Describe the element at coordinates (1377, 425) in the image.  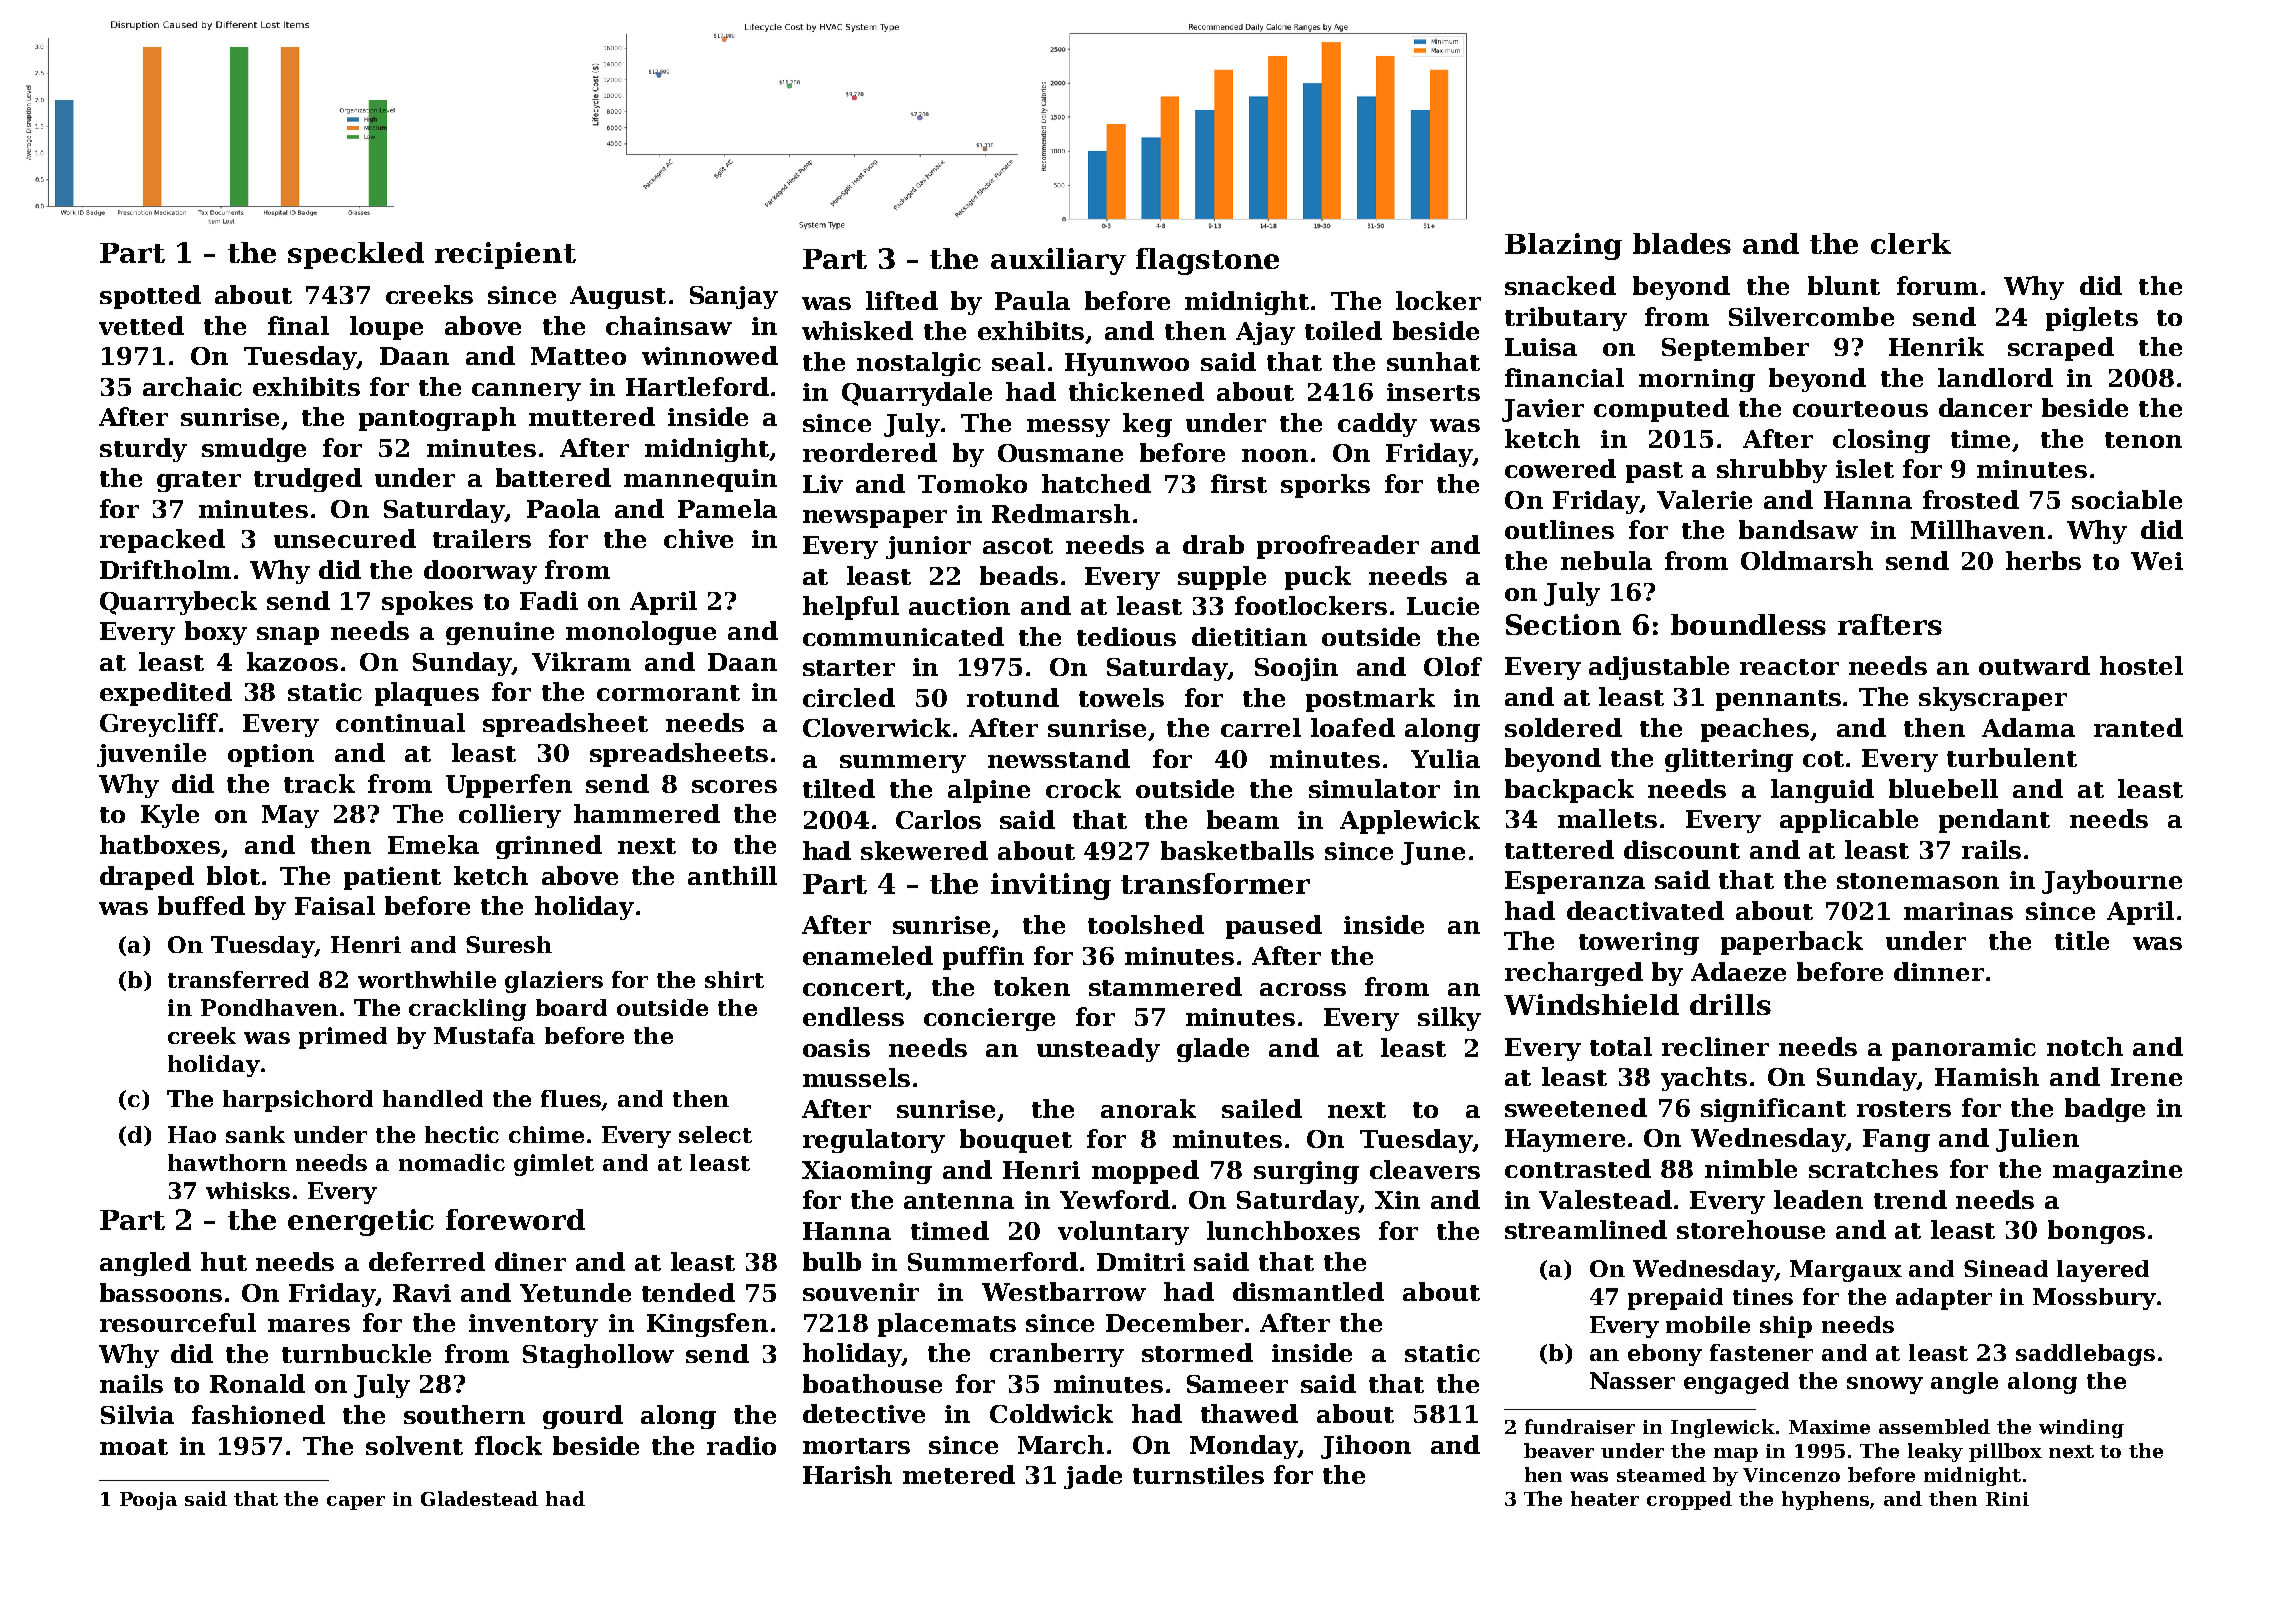
I see `caddy` at that location.
